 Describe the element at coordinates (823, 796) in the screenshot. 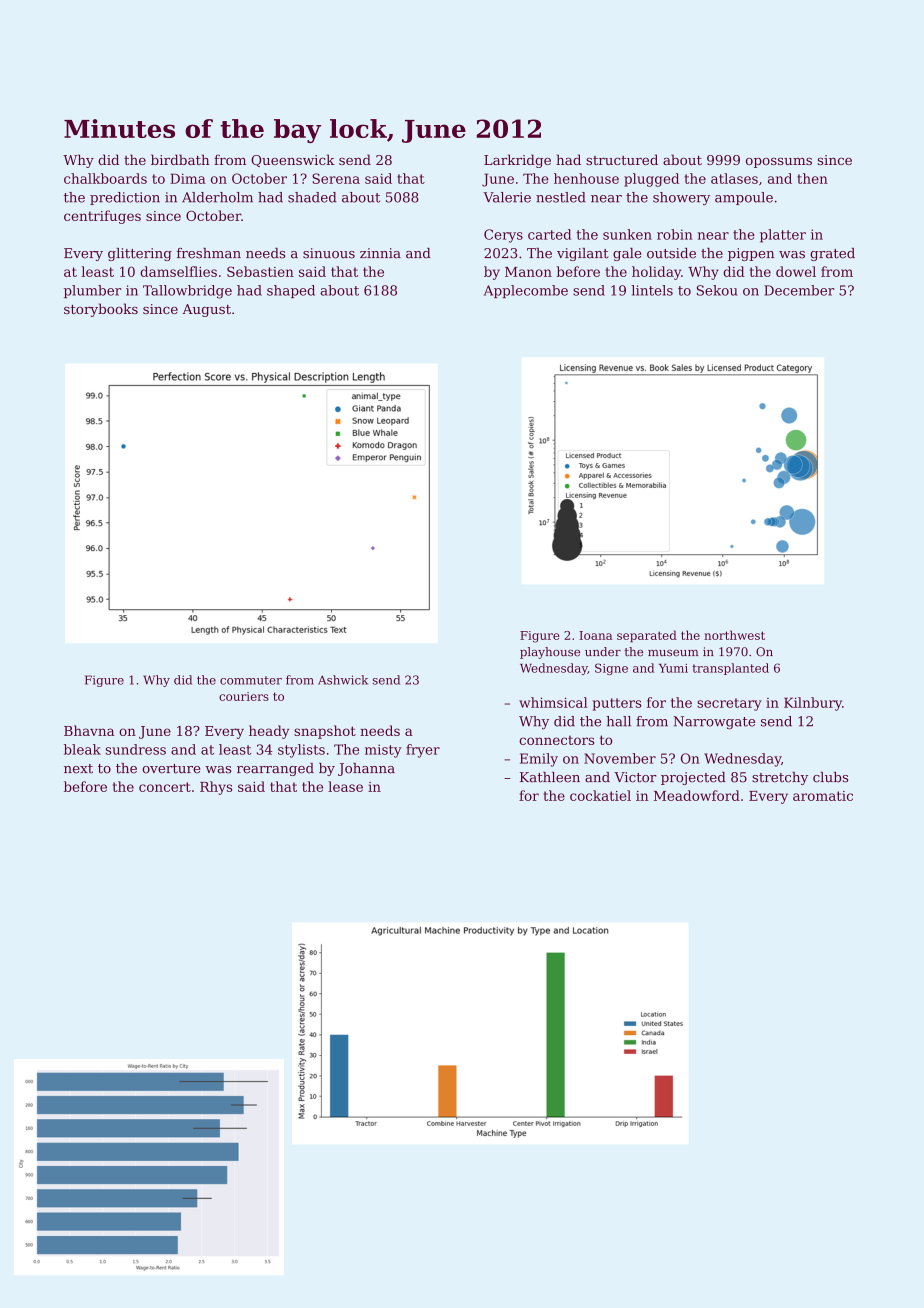

I see `aromatic` at that location.
